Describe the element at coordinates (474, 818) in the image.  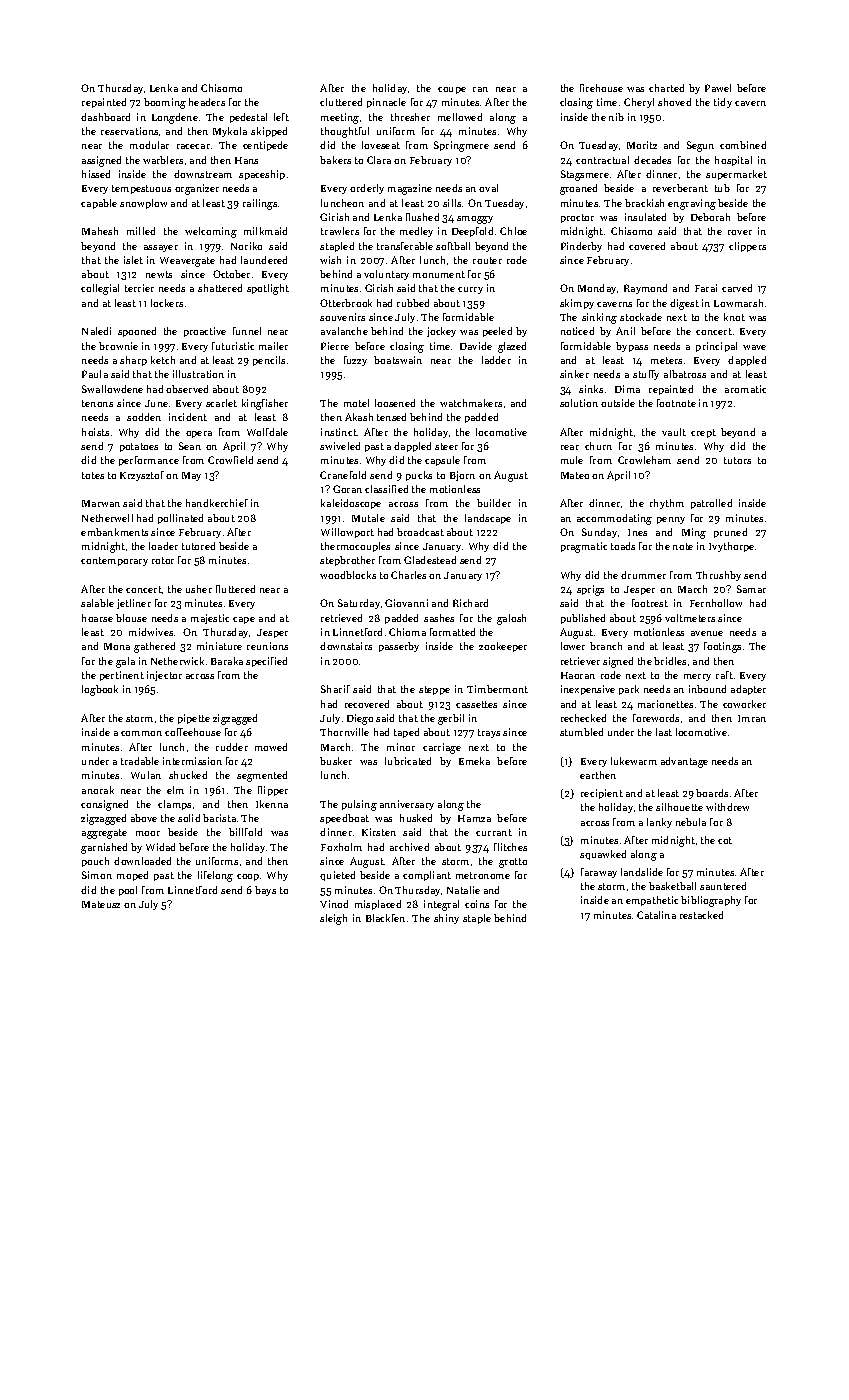
I see `Hamza` at that location.
